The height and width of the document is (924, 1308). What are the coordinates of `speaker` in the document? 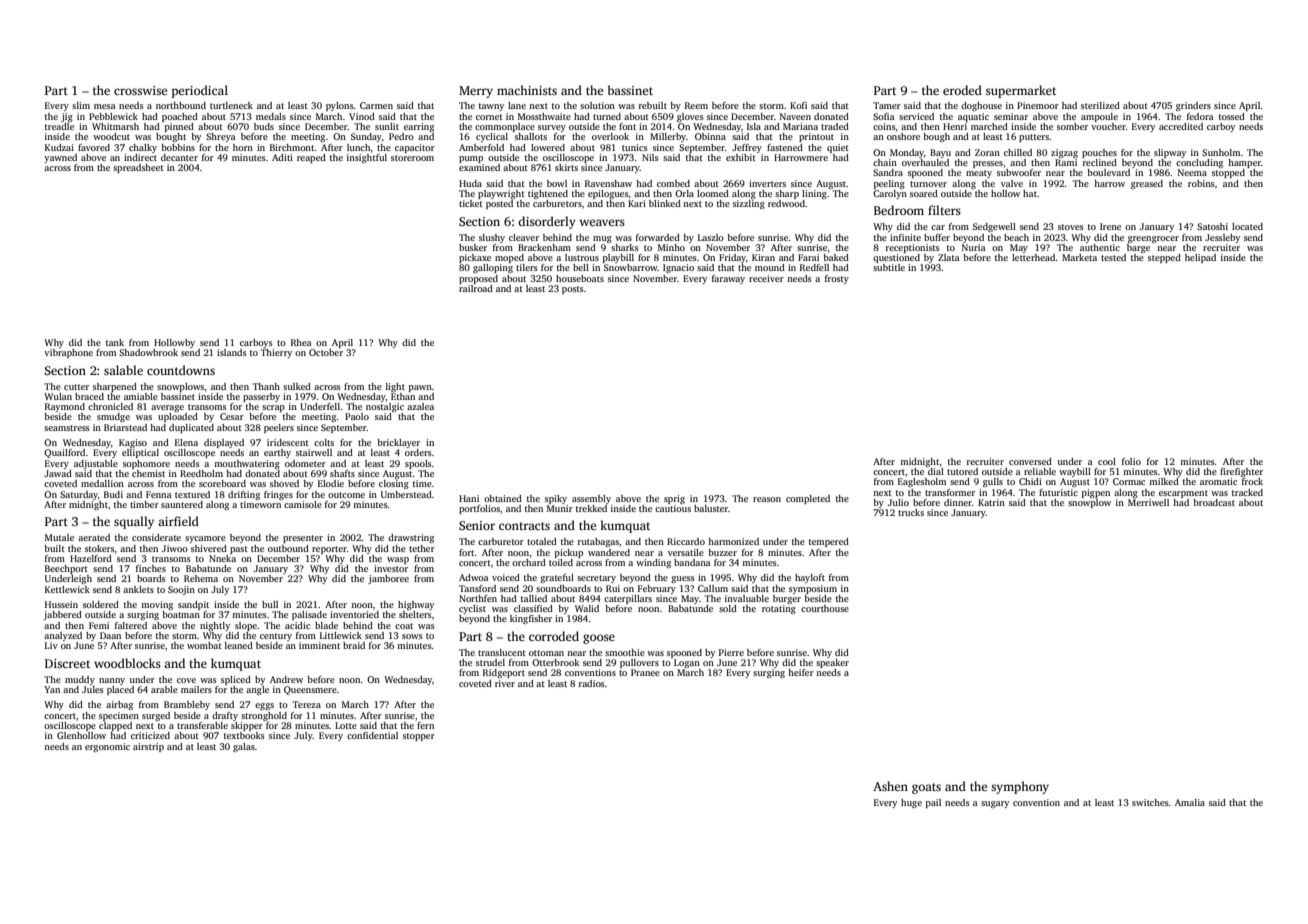 It's located at (832, 663).
